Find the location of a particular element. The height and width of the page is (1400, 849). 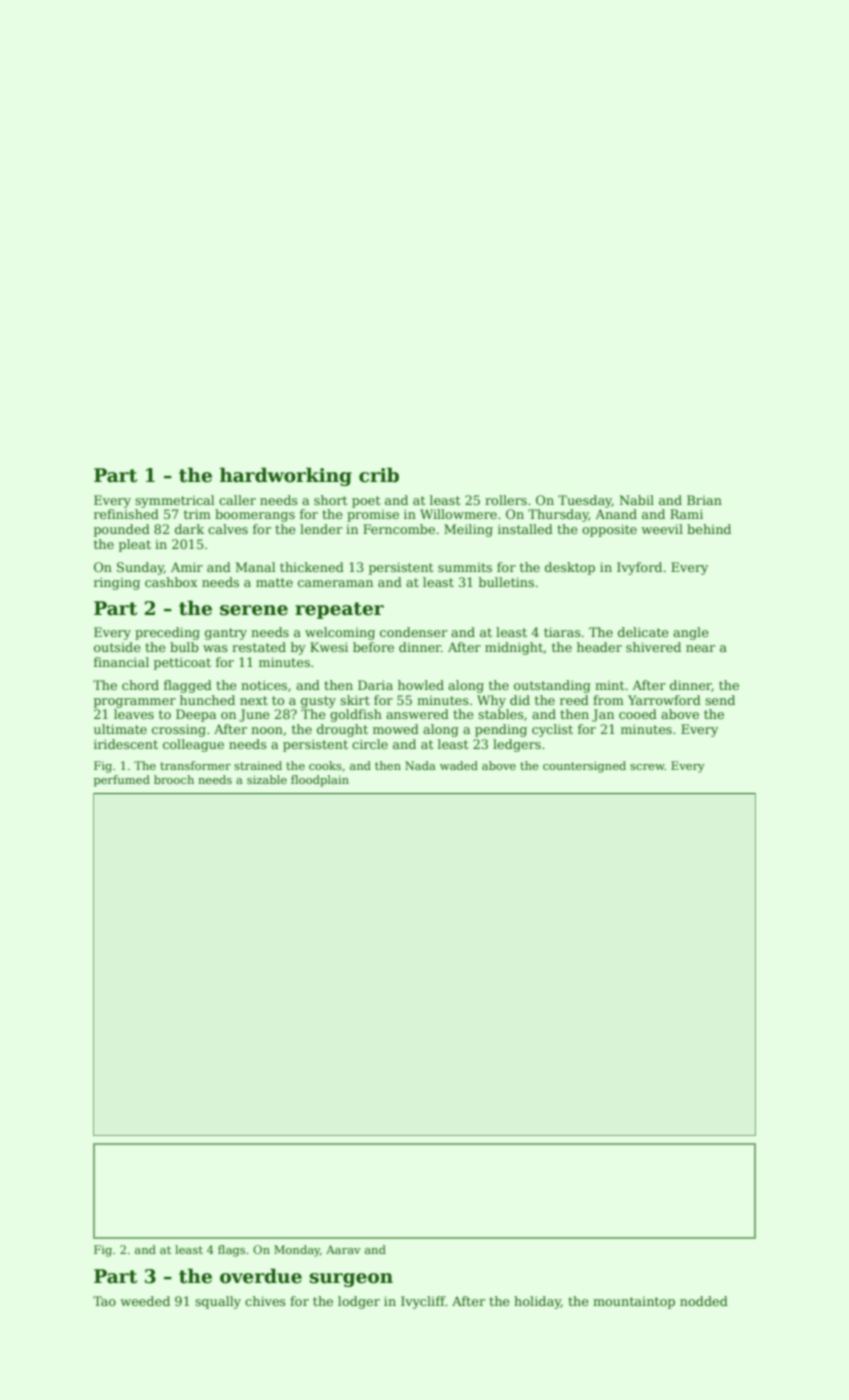

holiday is located at coordinates (537, 1302).
